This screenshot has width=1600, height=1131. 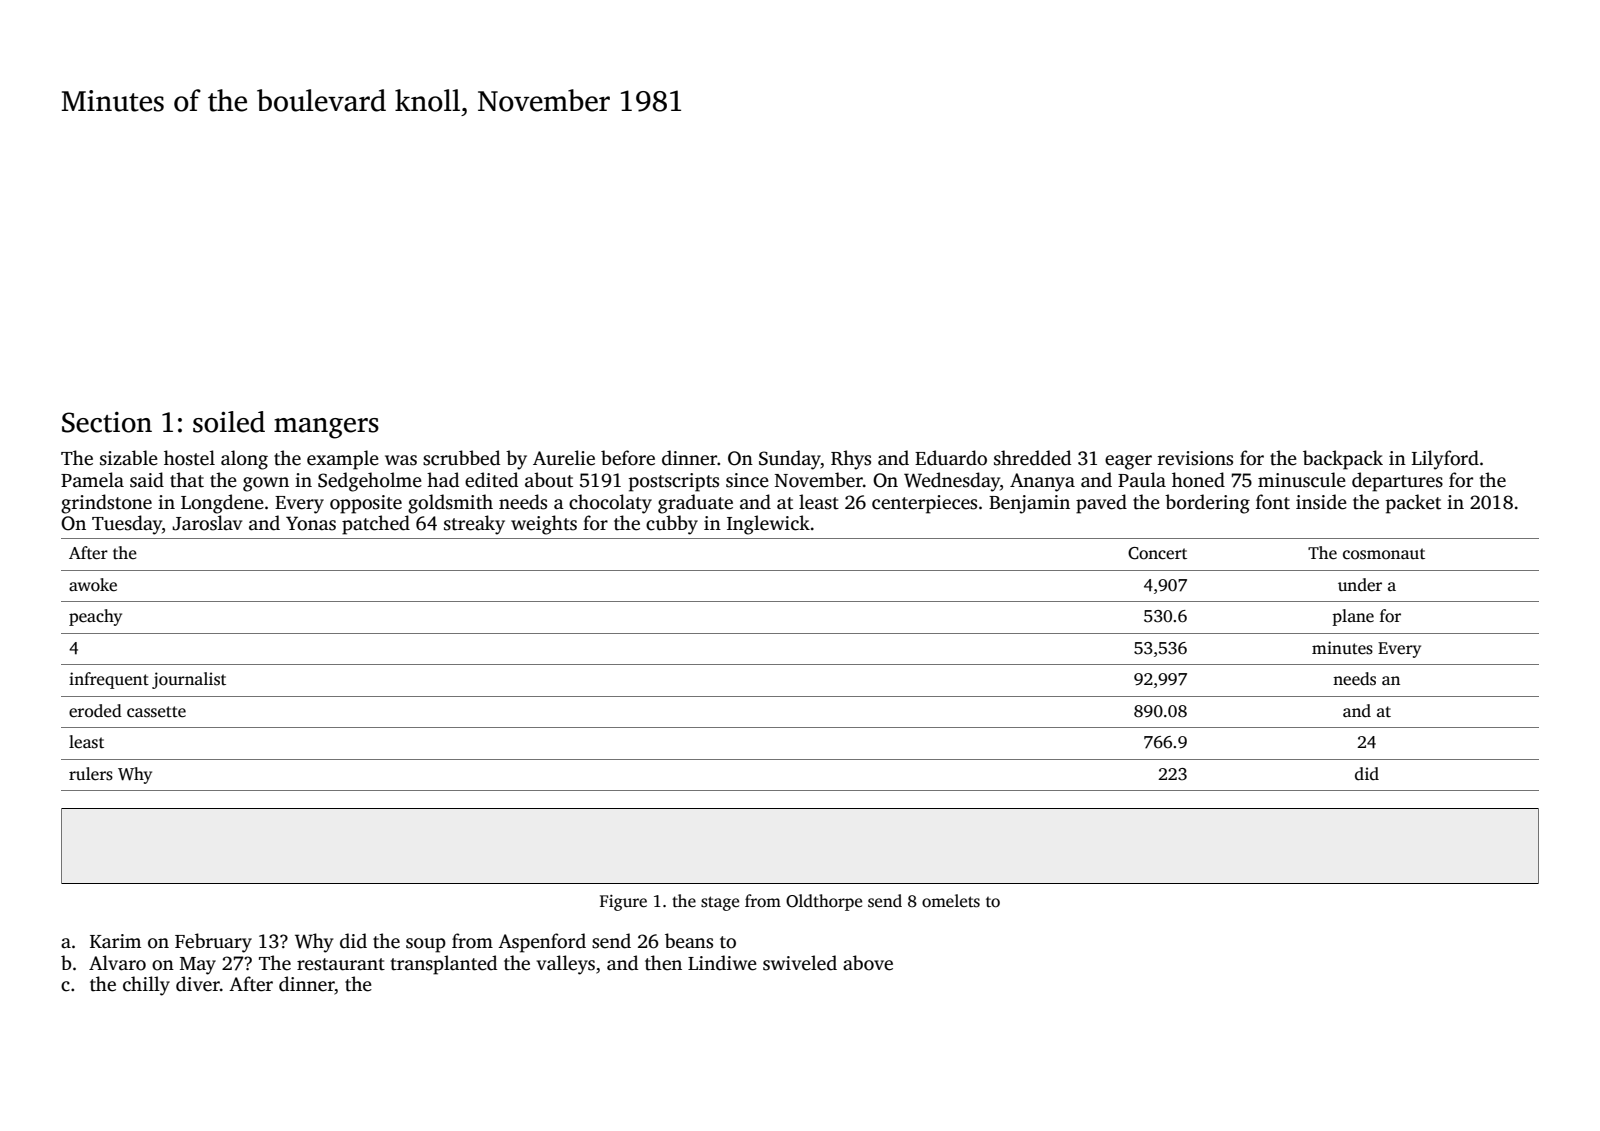 What do you see at coordinates (91, 774) in the screenshot?
I see `rulers` at bounding box center [91, 774].
